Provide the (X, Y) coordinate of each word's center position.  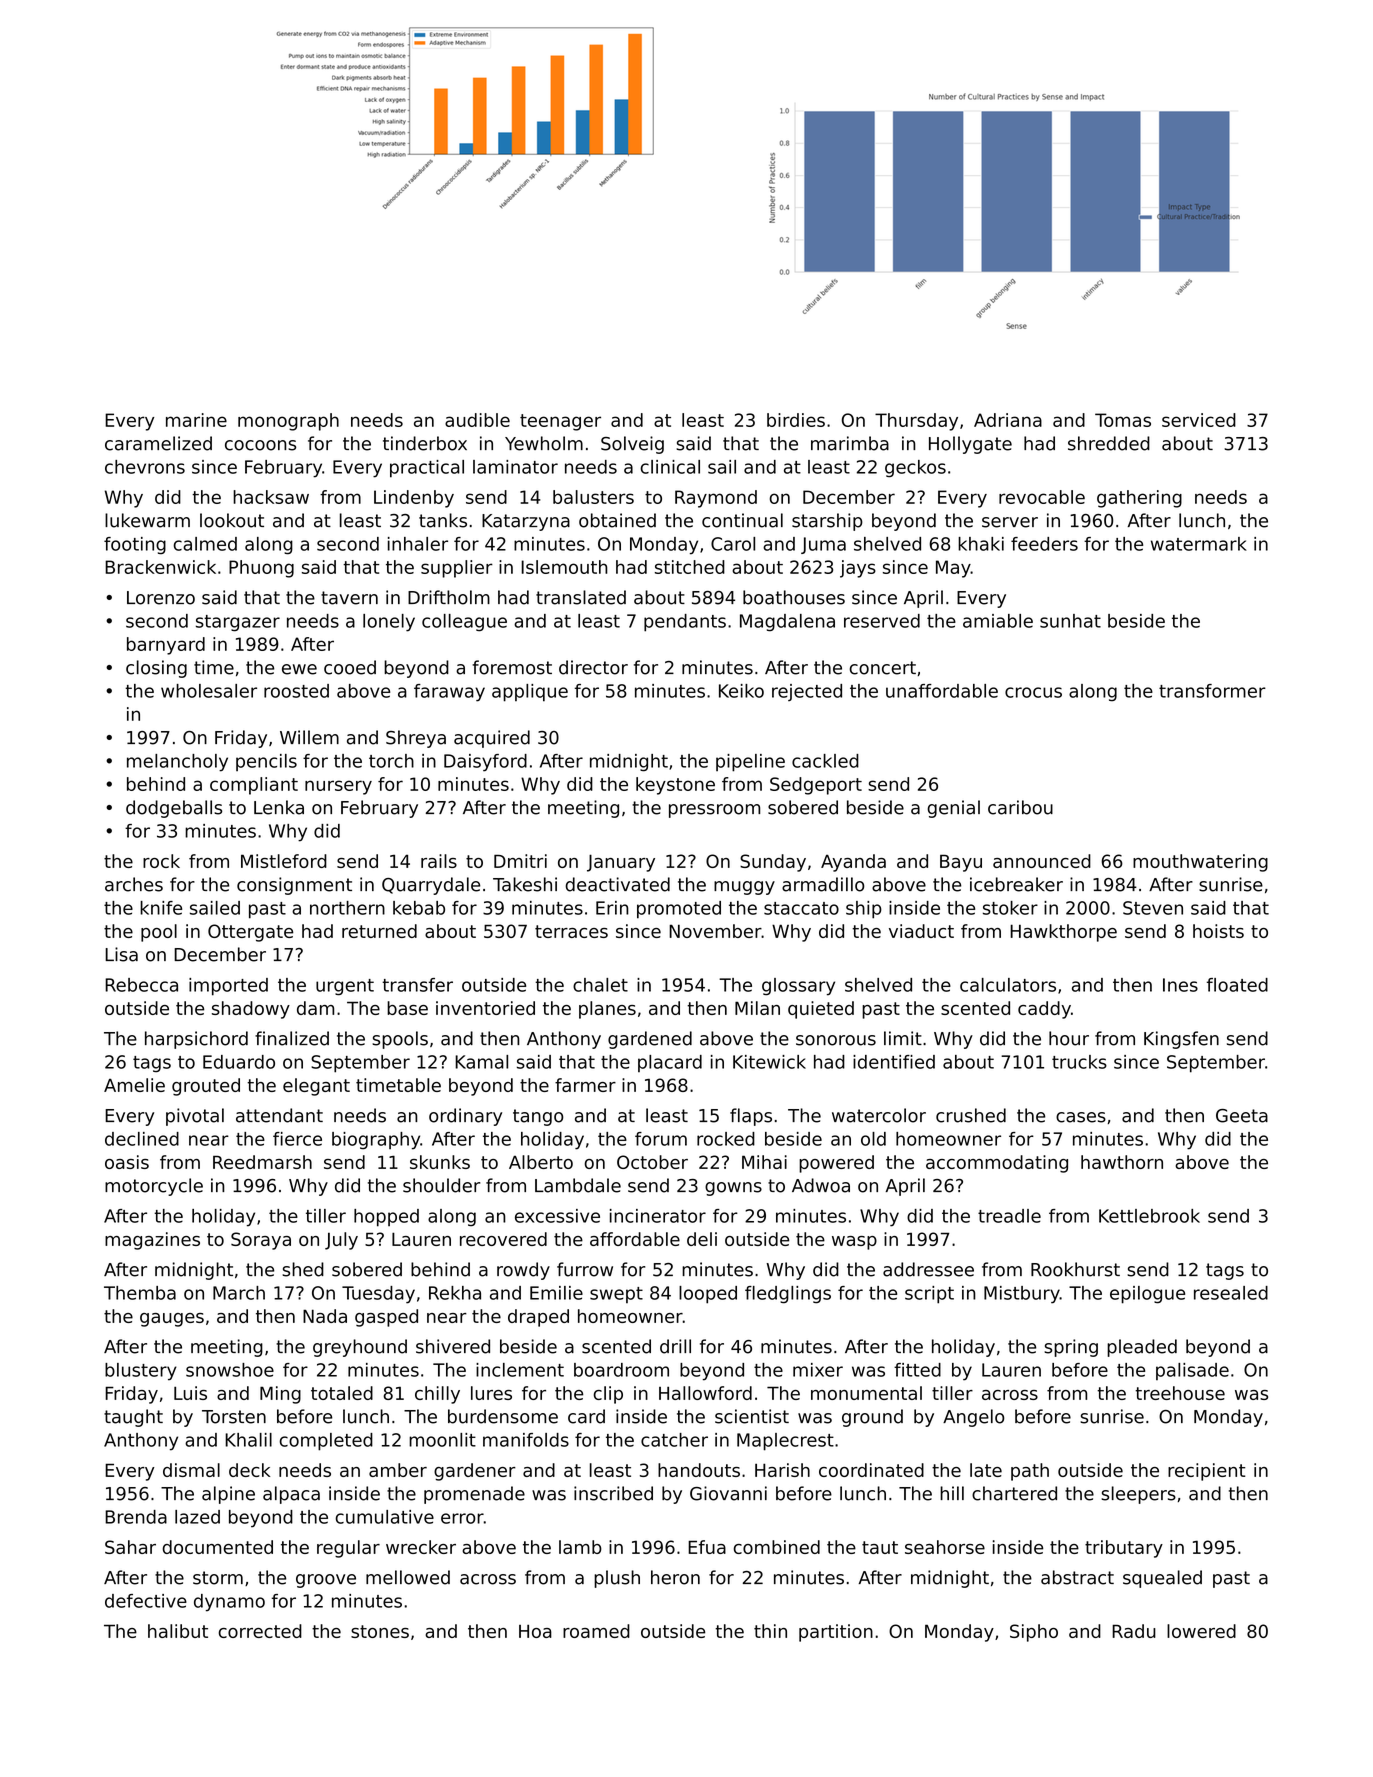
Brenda (136, 1517)
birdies (796, 420)
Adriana (1008, 420)
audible (477, 420)
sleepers (1138, 1495)
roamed (596, 1631)
